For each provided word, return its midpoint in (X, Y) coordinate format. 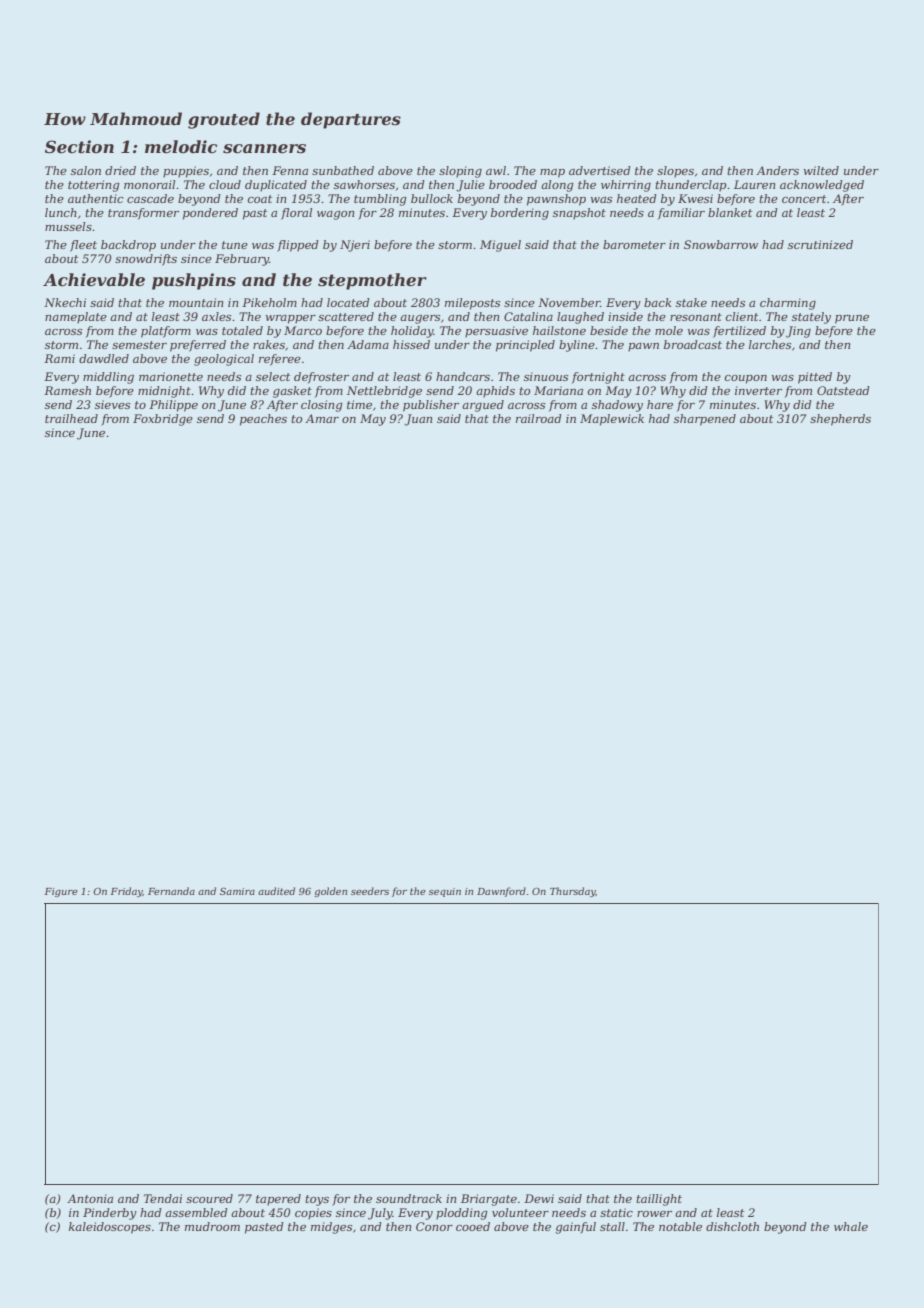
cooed (473, 1226)
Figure (61, 892)
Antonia (90, 1198)
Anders (777, 170)
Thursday (573, 892)
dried (120, 170)
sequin (445, 892)
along (557, 186)
